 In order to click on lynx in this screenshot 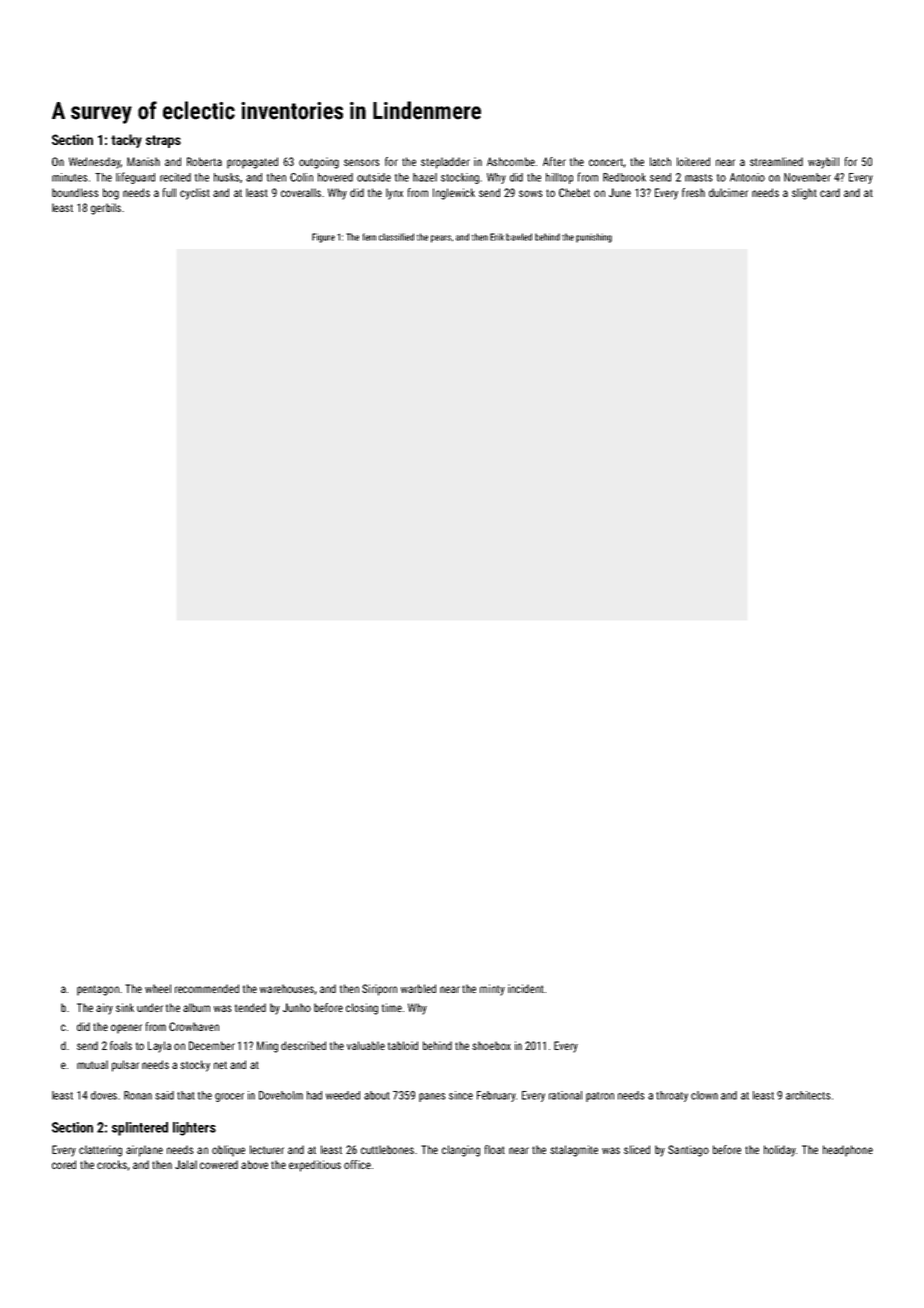, I will do `click(394, 194)`.
